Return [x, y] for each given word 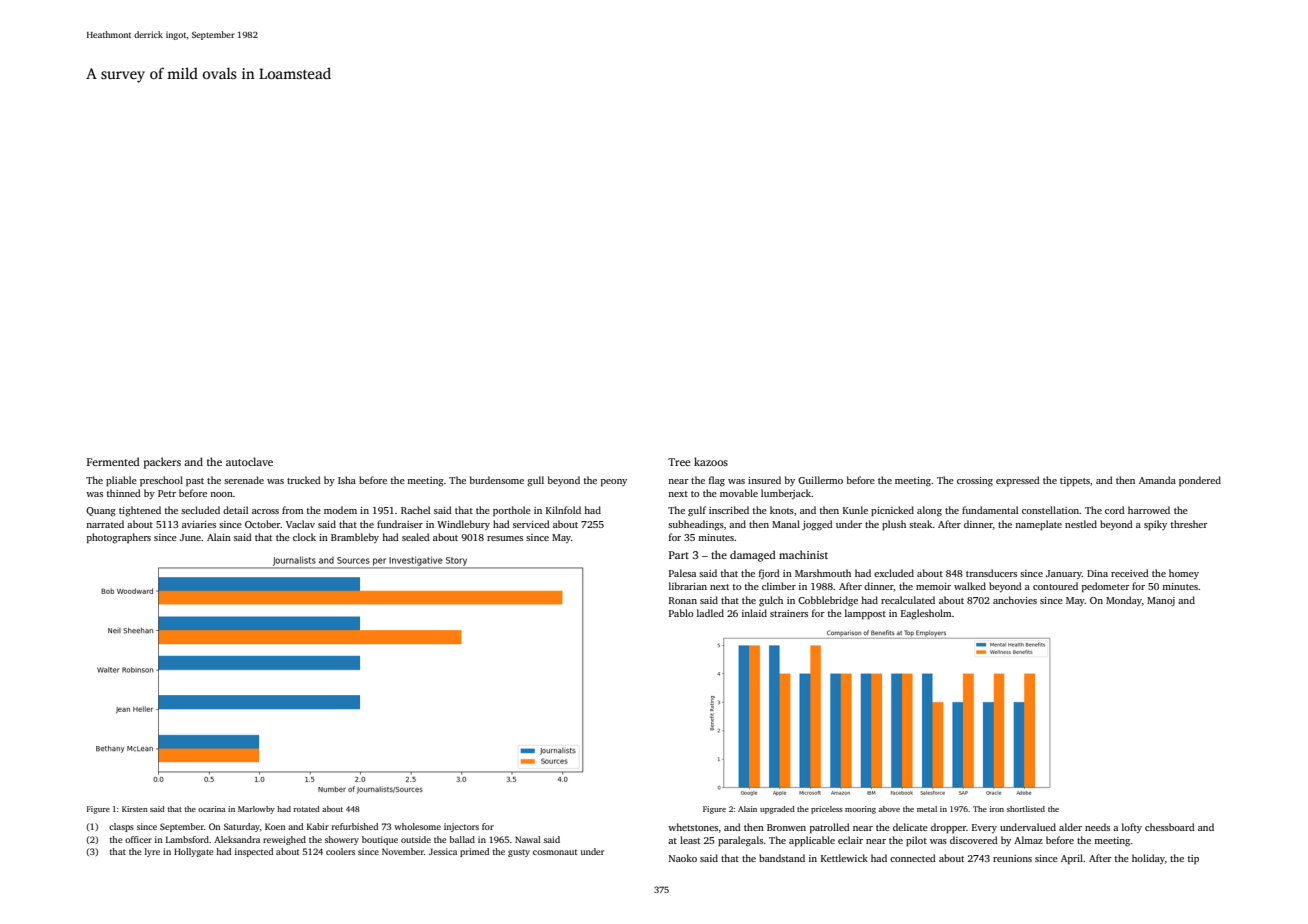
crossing [975, 482]
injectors [461, 827]
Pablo [681, 613]
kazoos [711, 461]
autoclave [249, 461]
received [1130, 573]
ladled [710, 613]
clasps [121, 827]
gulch [771, 601]
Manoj [1161, 601]
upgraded [777, 810]
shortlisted [1026, 809]
